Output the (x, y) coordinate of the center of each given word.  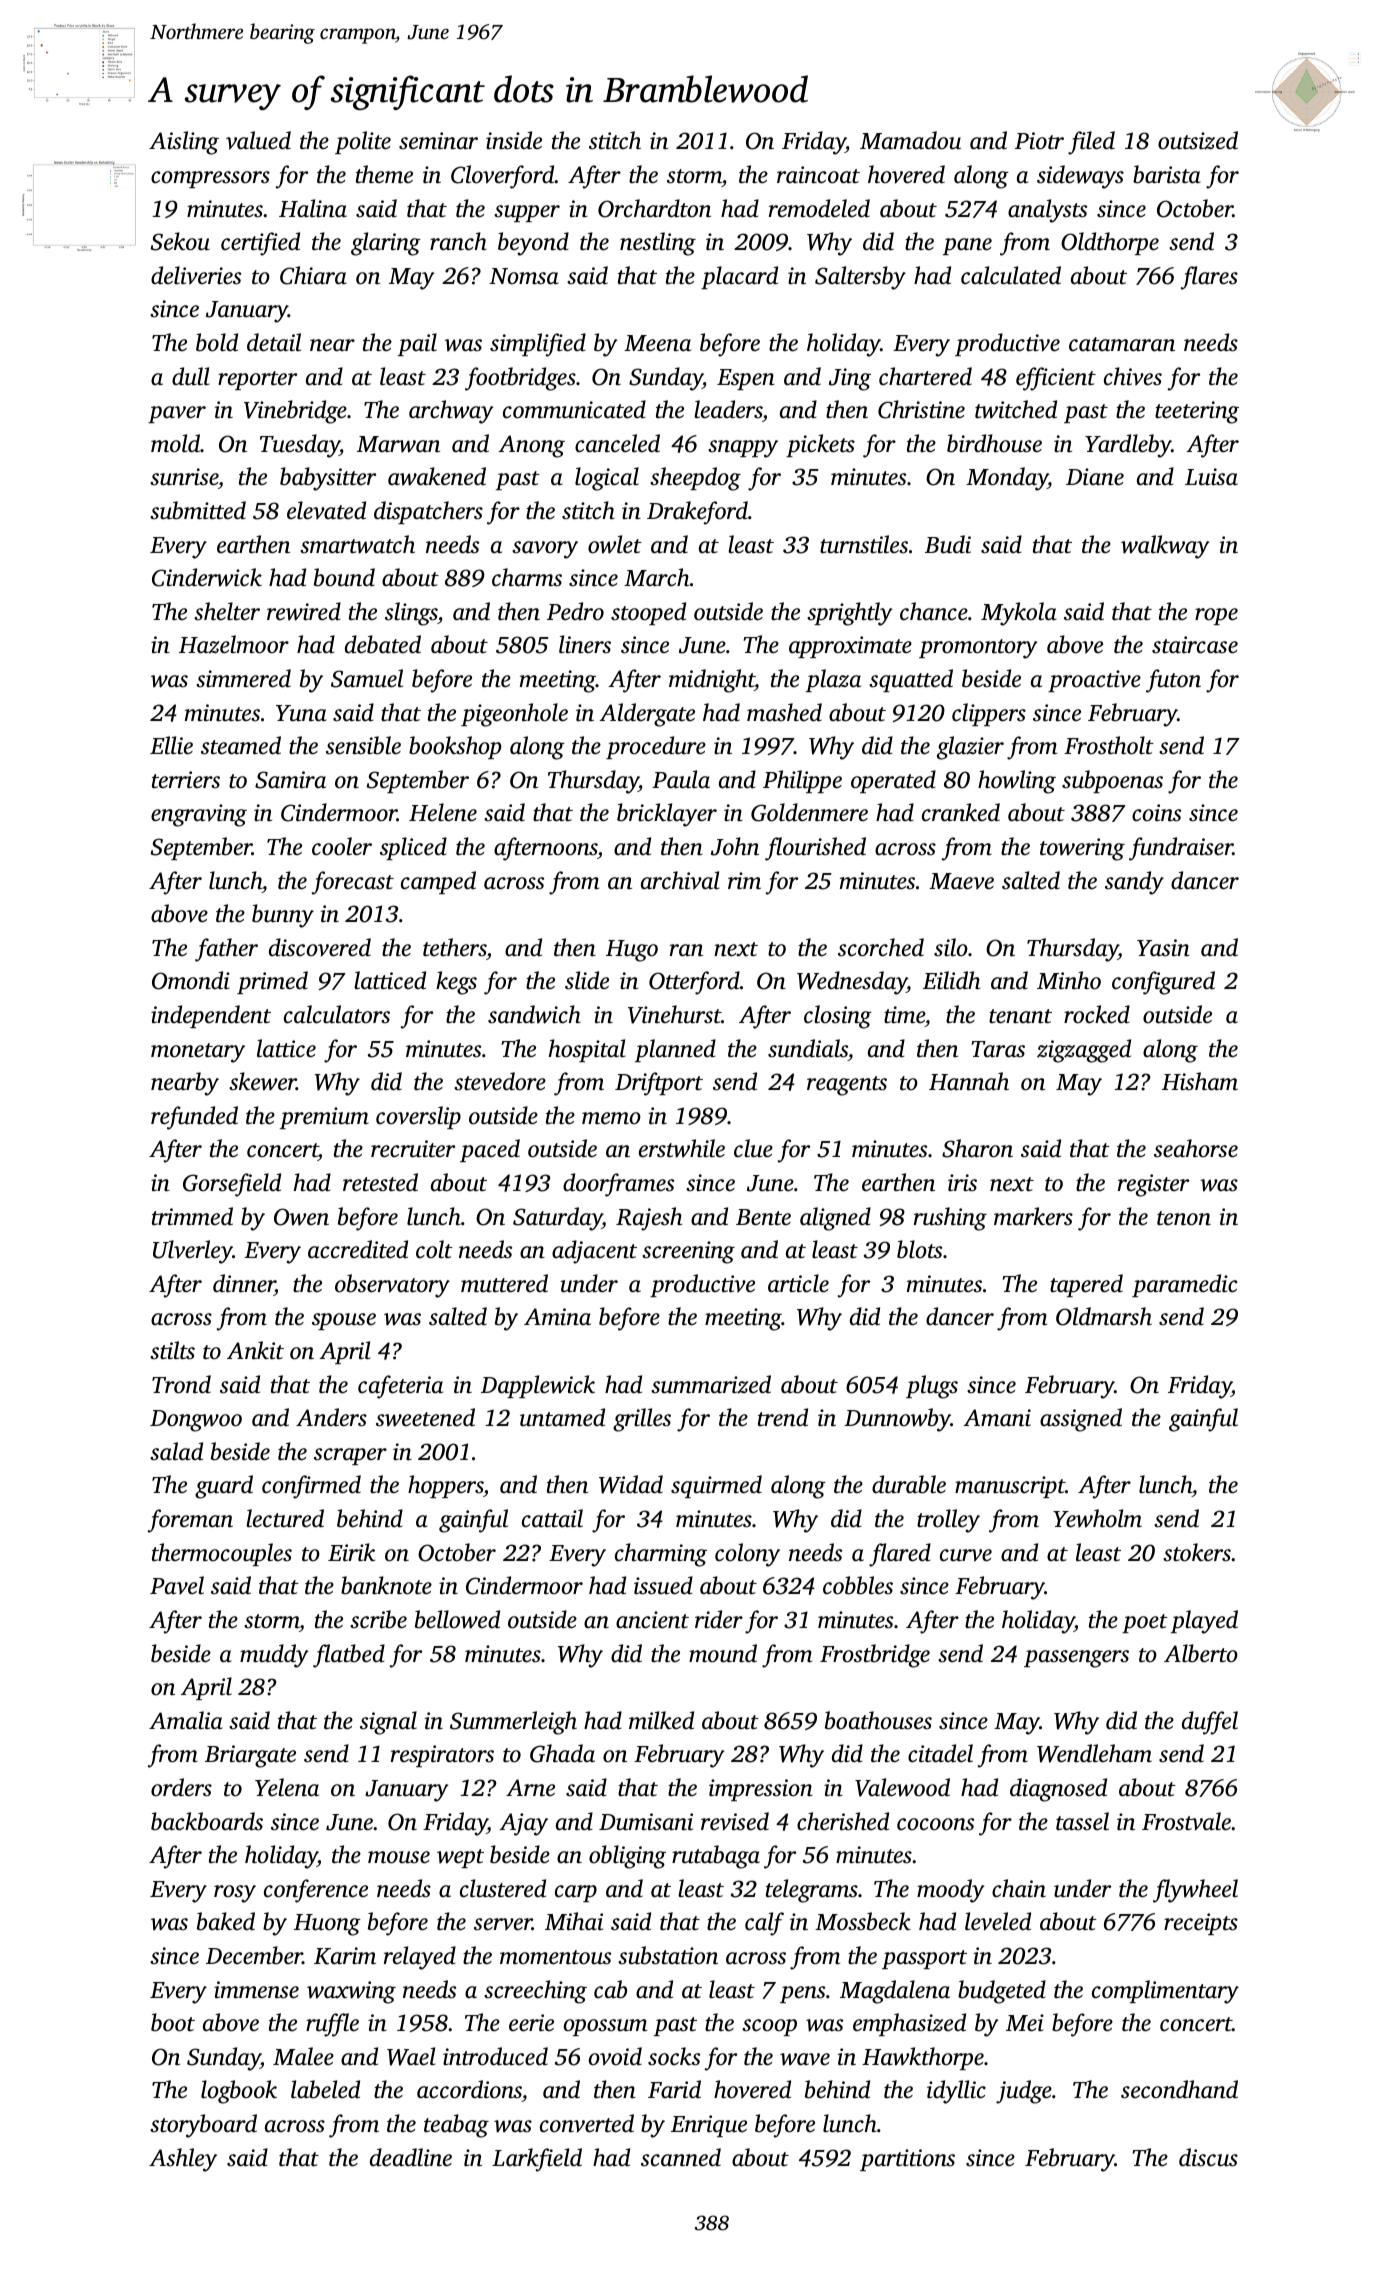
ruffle (332, 2025)
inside (514, 140)
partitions (907, 2160)
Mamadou (910, 140)
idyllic (956, 2092)
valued (258, 140)
